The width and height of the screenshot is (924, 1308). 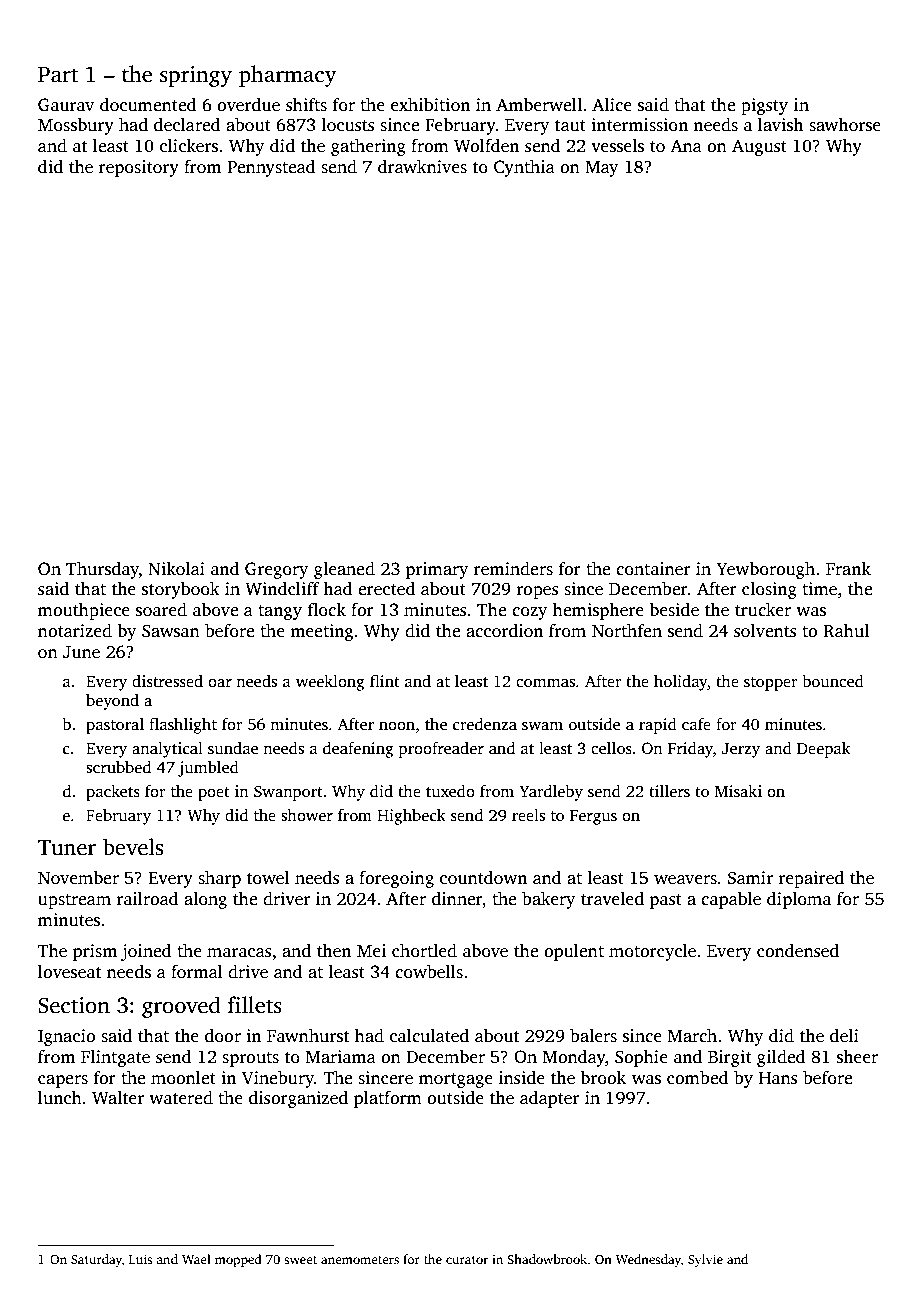 What do you see at coordinates (799, 900) in the screenshot?
I see `diploma` at bounding box center [799, 900].
